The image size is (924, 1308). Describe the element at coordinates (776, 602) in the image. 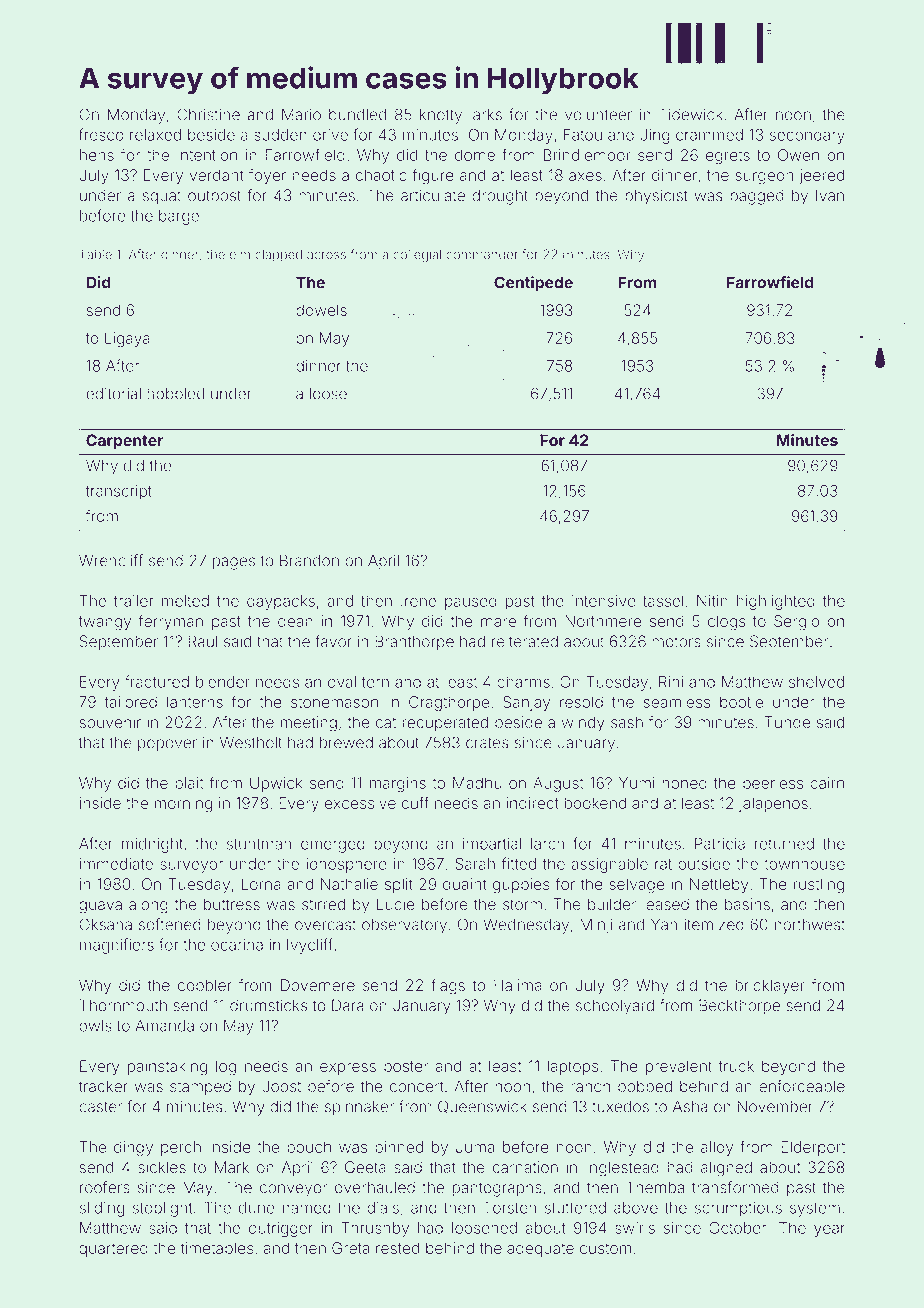

I see `highlighted` at that location.
